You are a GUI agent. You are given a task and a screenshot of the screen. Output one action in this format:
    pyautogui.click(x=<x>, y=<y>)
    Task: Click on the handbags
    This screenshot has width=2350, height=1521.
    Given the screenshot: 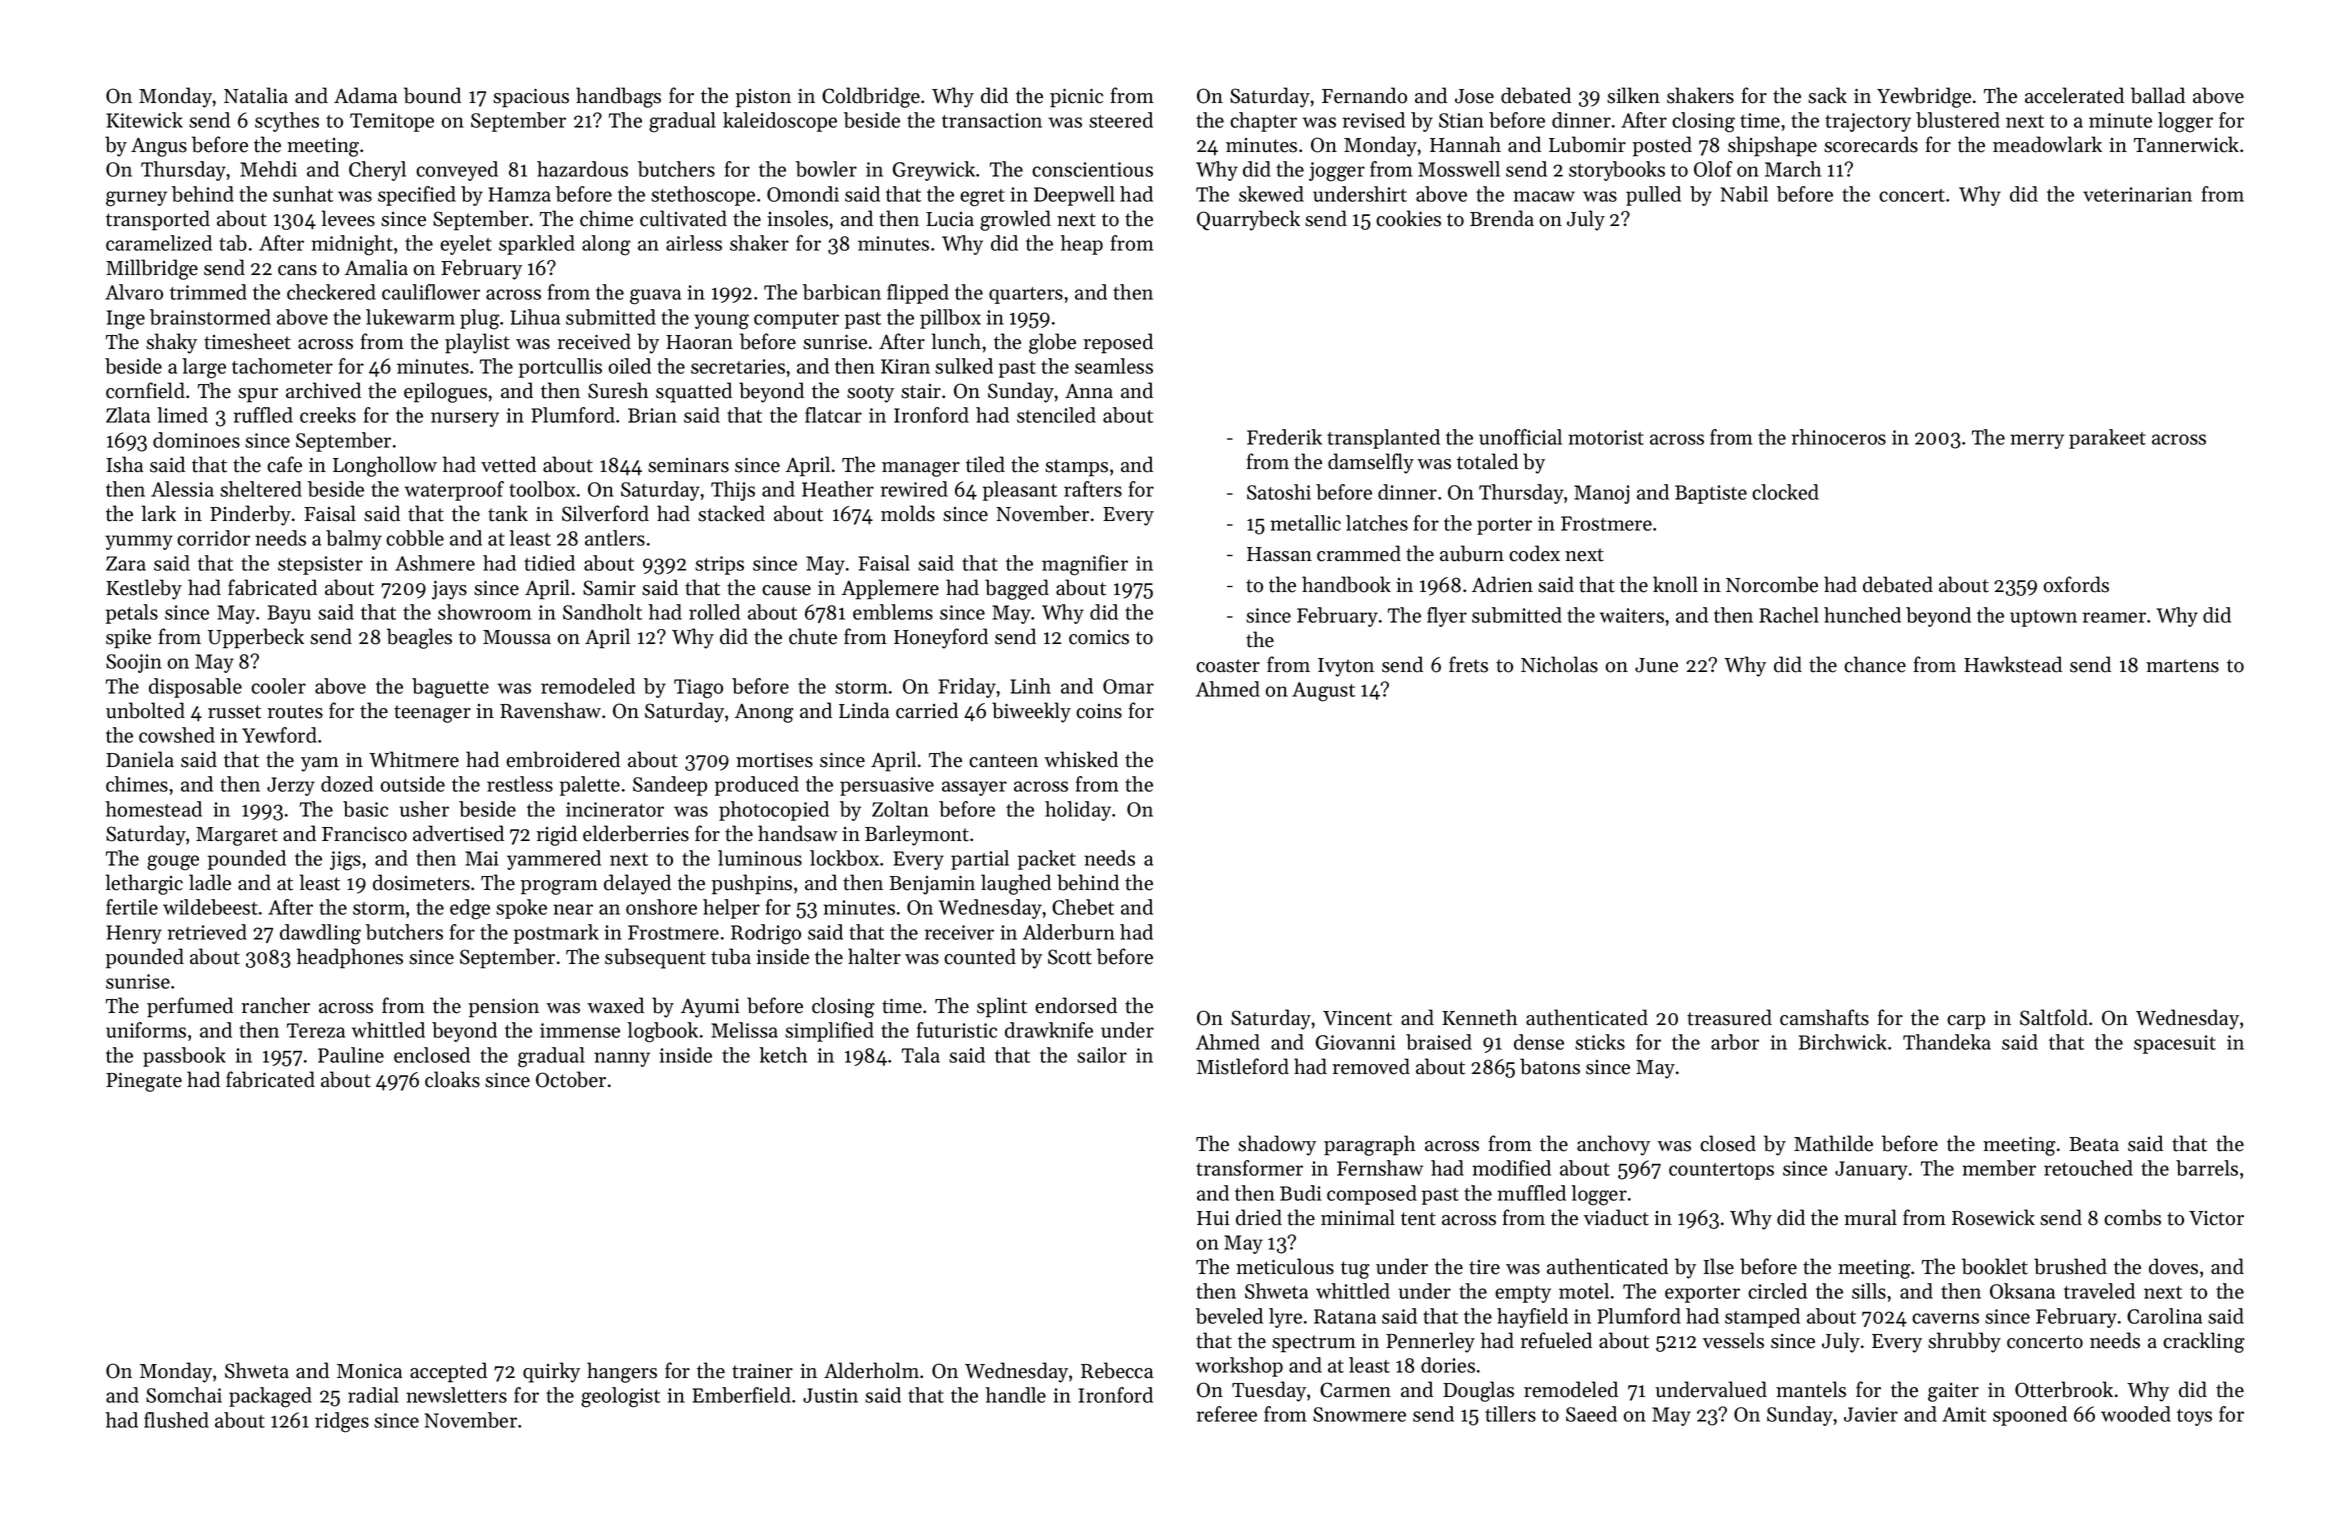 What is the action you would take?
    pyautogui.click(x=618, y=97)
